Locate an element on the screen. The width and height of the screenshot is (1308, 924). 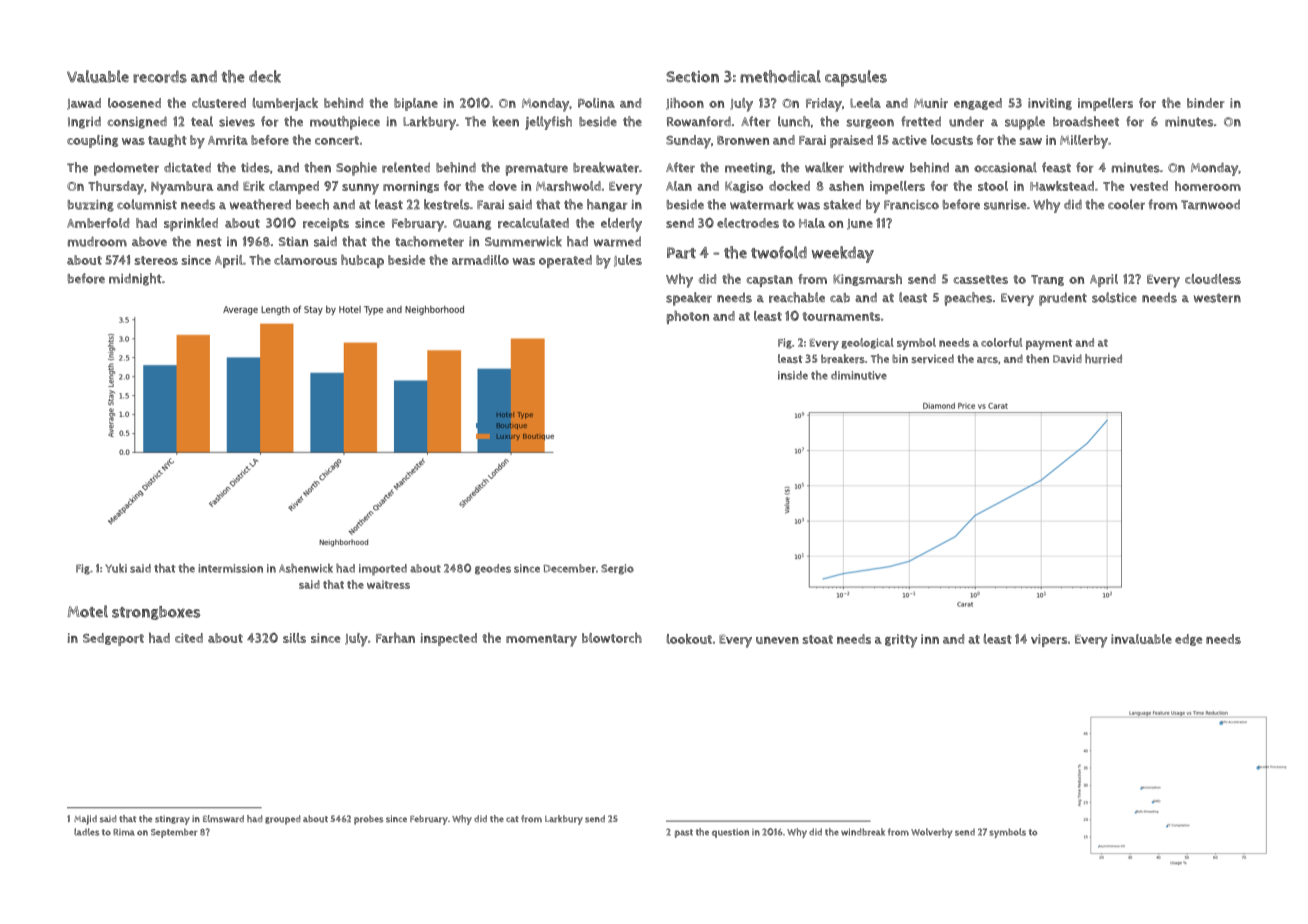
probes is located at coordinates (368, 820).
